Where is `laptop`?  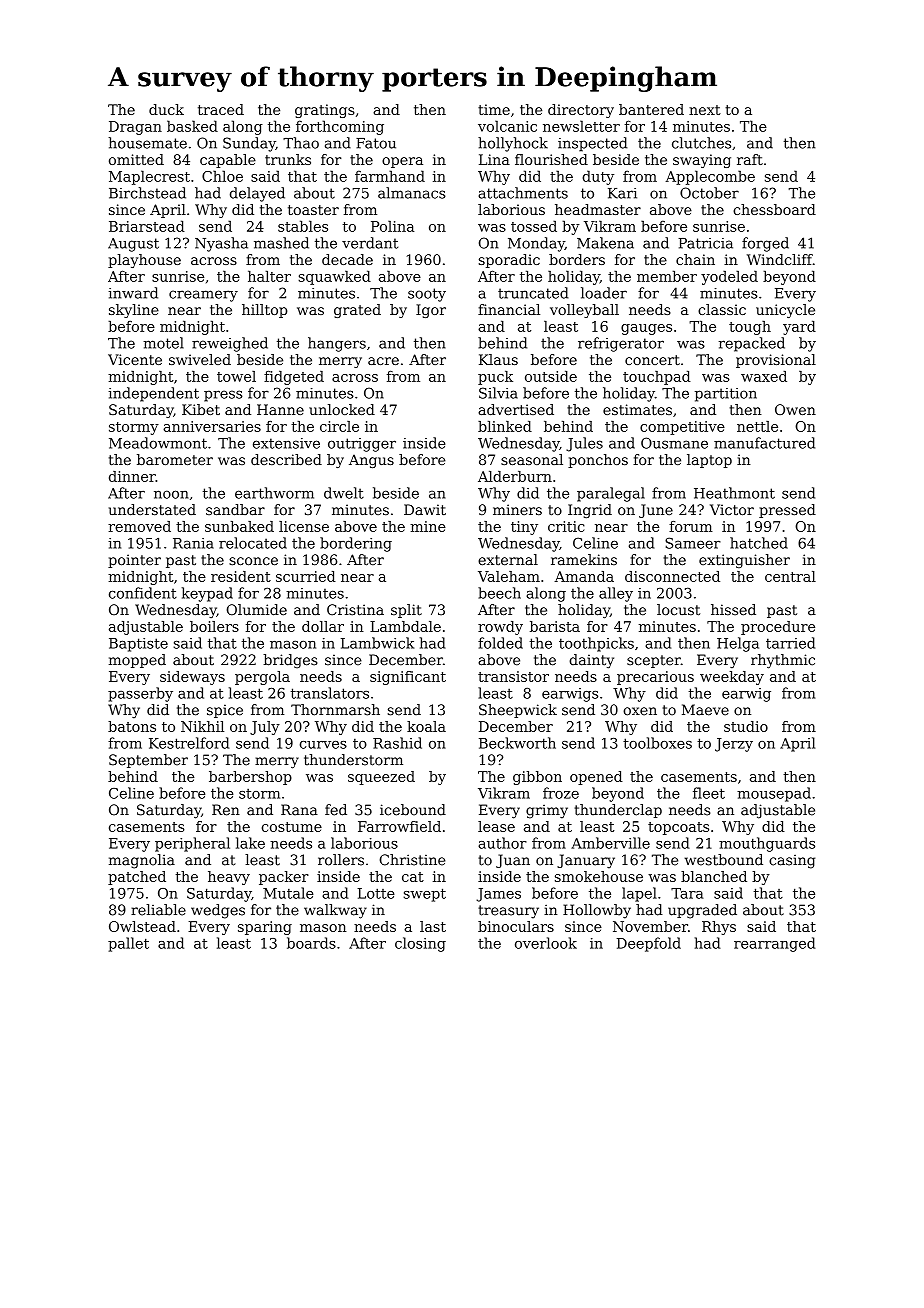 laptop is located at coordinates (709, 461).
